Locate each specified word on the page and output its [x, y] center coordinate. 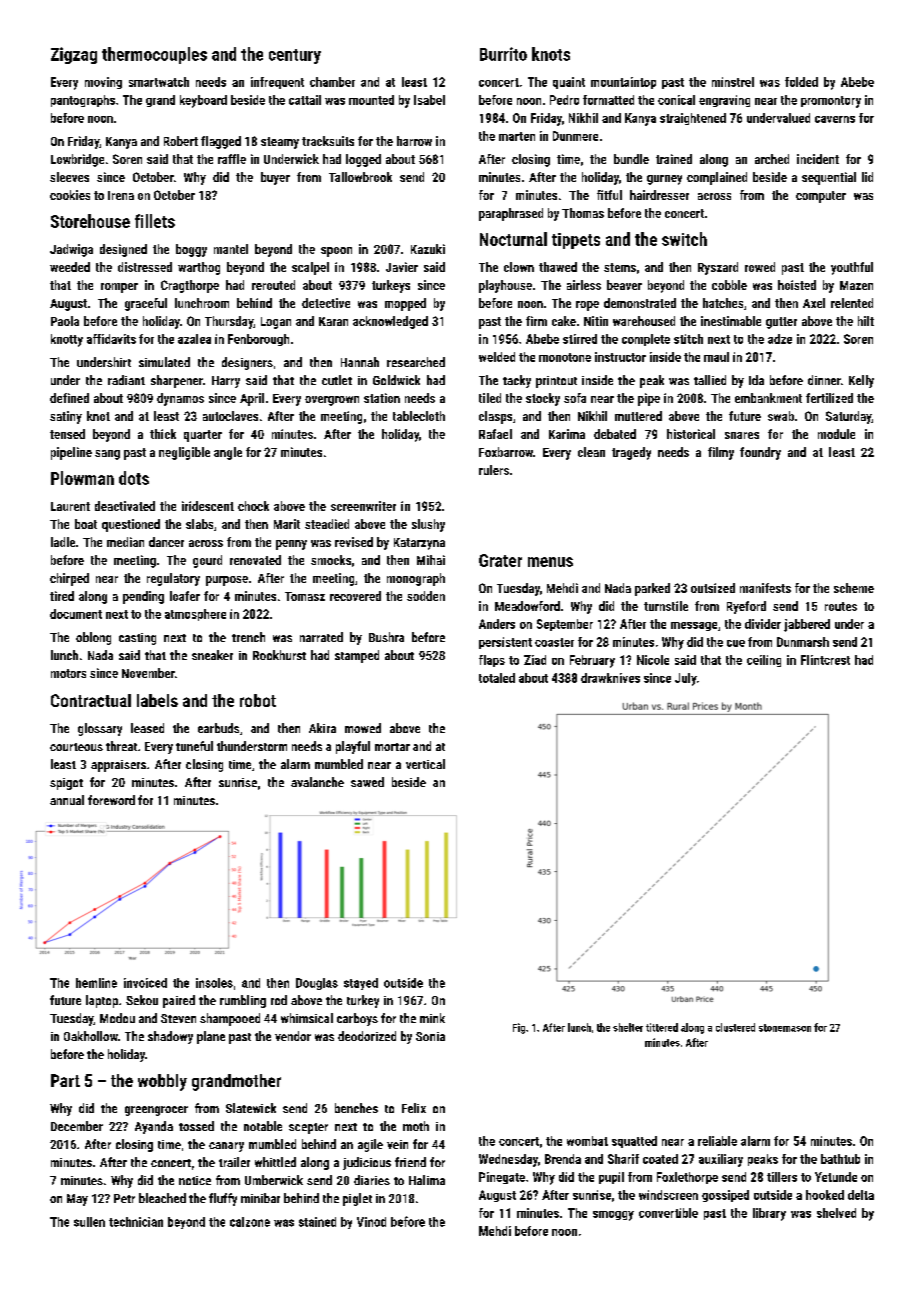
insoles [214, 983]
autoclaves [230, 416]
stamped [357, 656]
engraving [724, 101]
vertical [425, 764]
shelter [628, 1027]
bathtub [840, 1159]
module [836, 434]
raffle [232, 159]
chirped [69, 579]
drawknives [610, 678]
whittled [275, 1162]
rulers [494, 470]
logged [363, 160]
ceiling [764, 661]
